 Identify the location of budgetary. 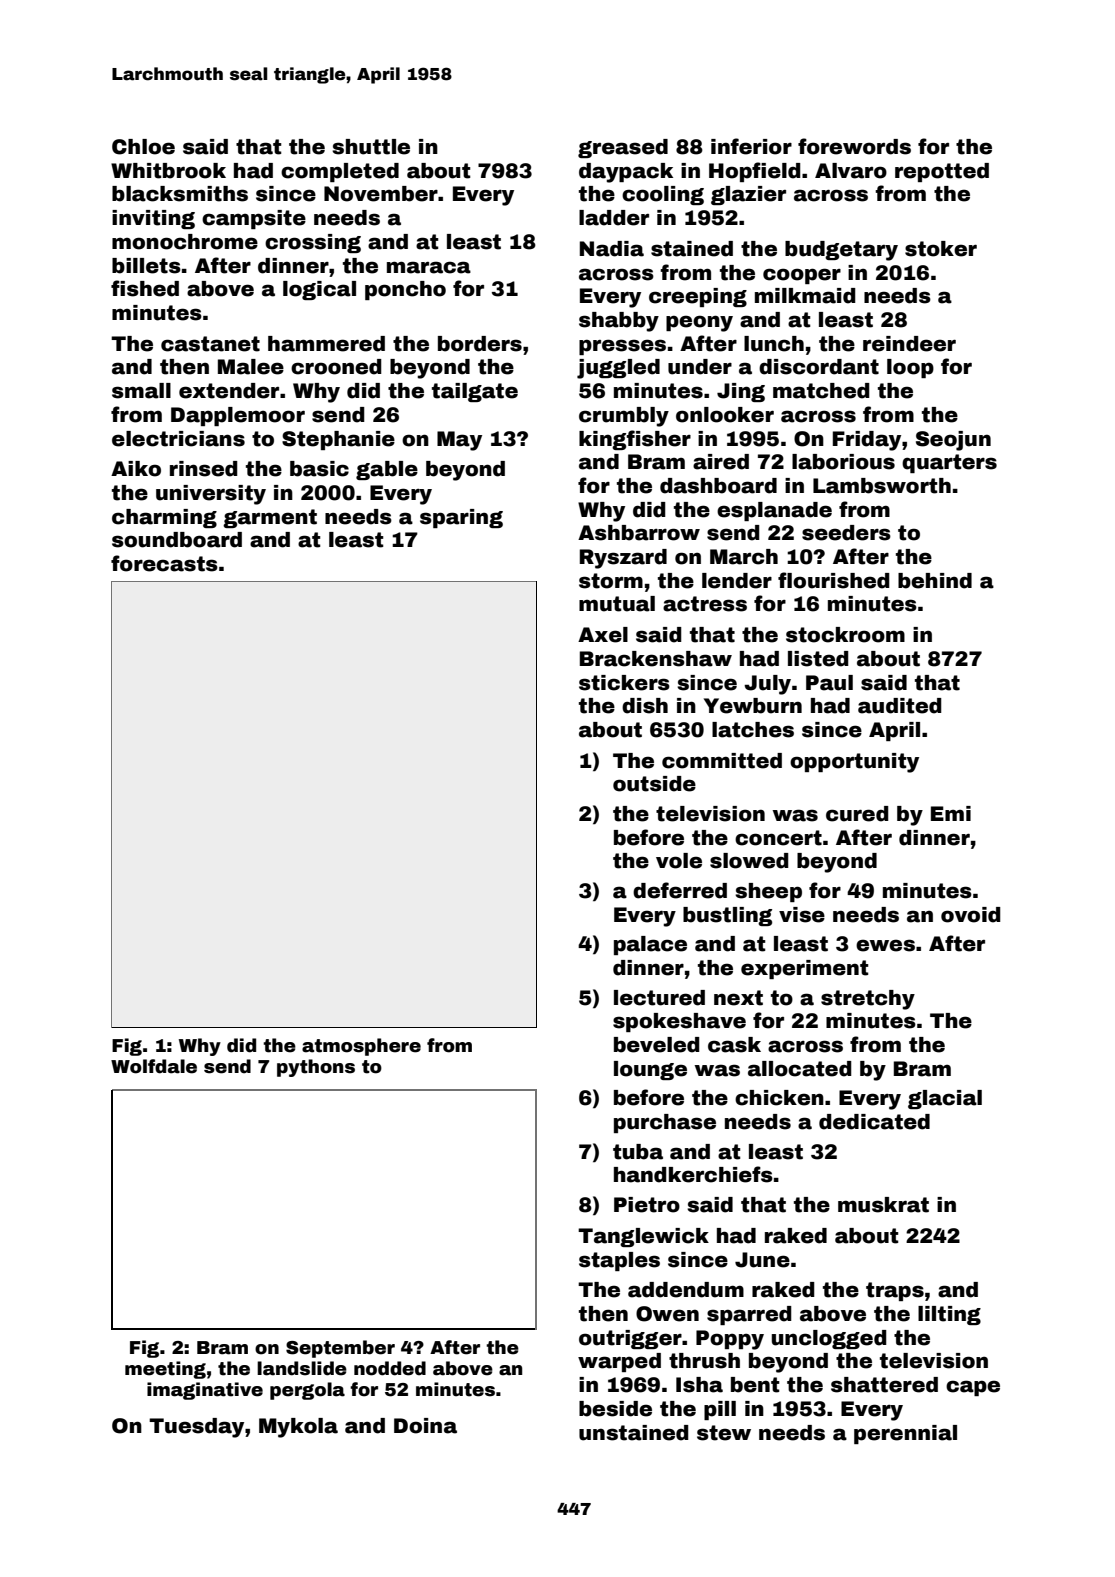
(841, 251).
